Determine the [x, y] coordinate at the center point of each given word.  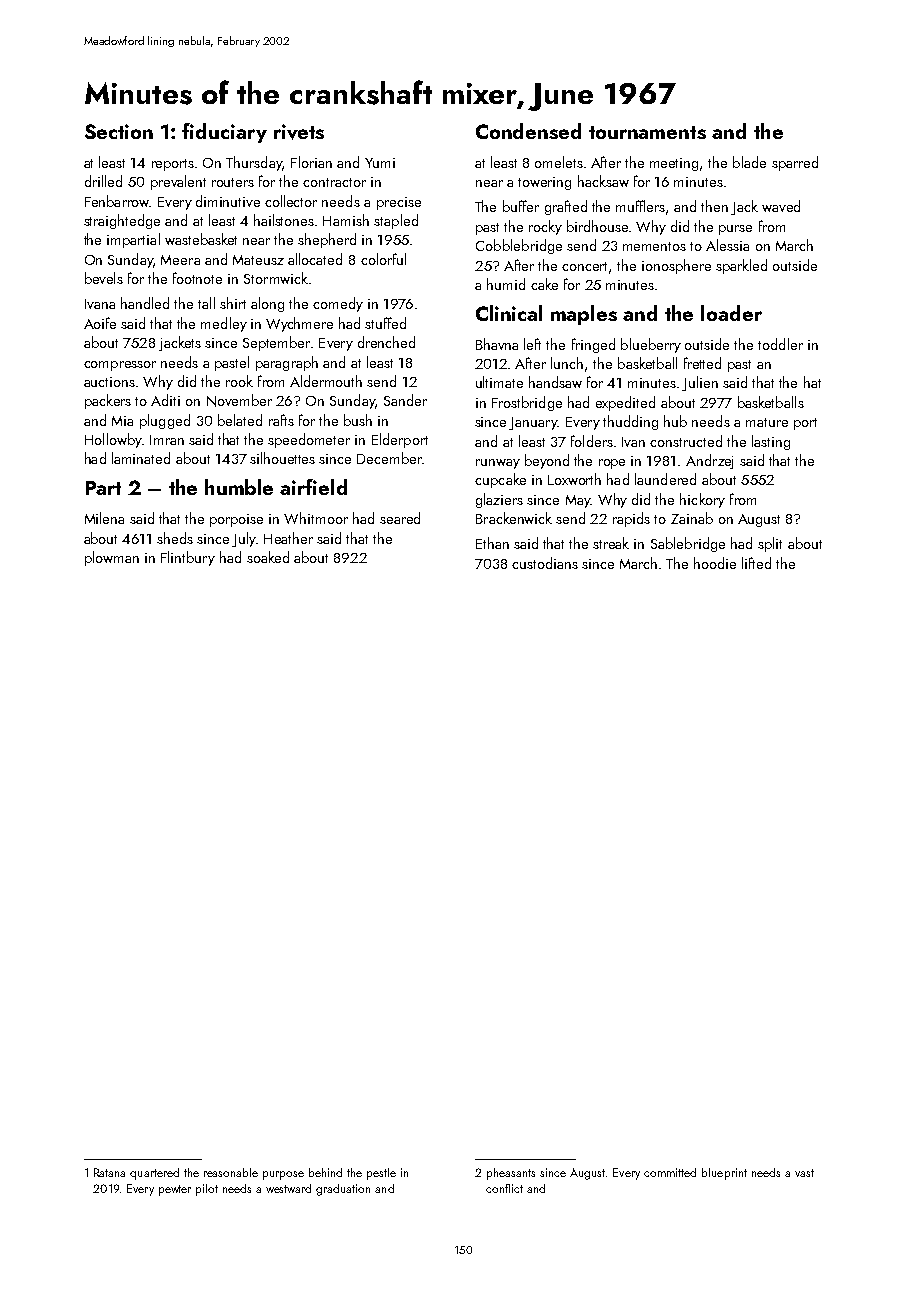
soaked [268, 557]
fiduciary [224, 133]
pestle [381, 1174]
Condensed [528, 131]
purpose [283, 1175]
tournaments [647, 132]
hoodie [715, 563]
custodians [545, 563]
